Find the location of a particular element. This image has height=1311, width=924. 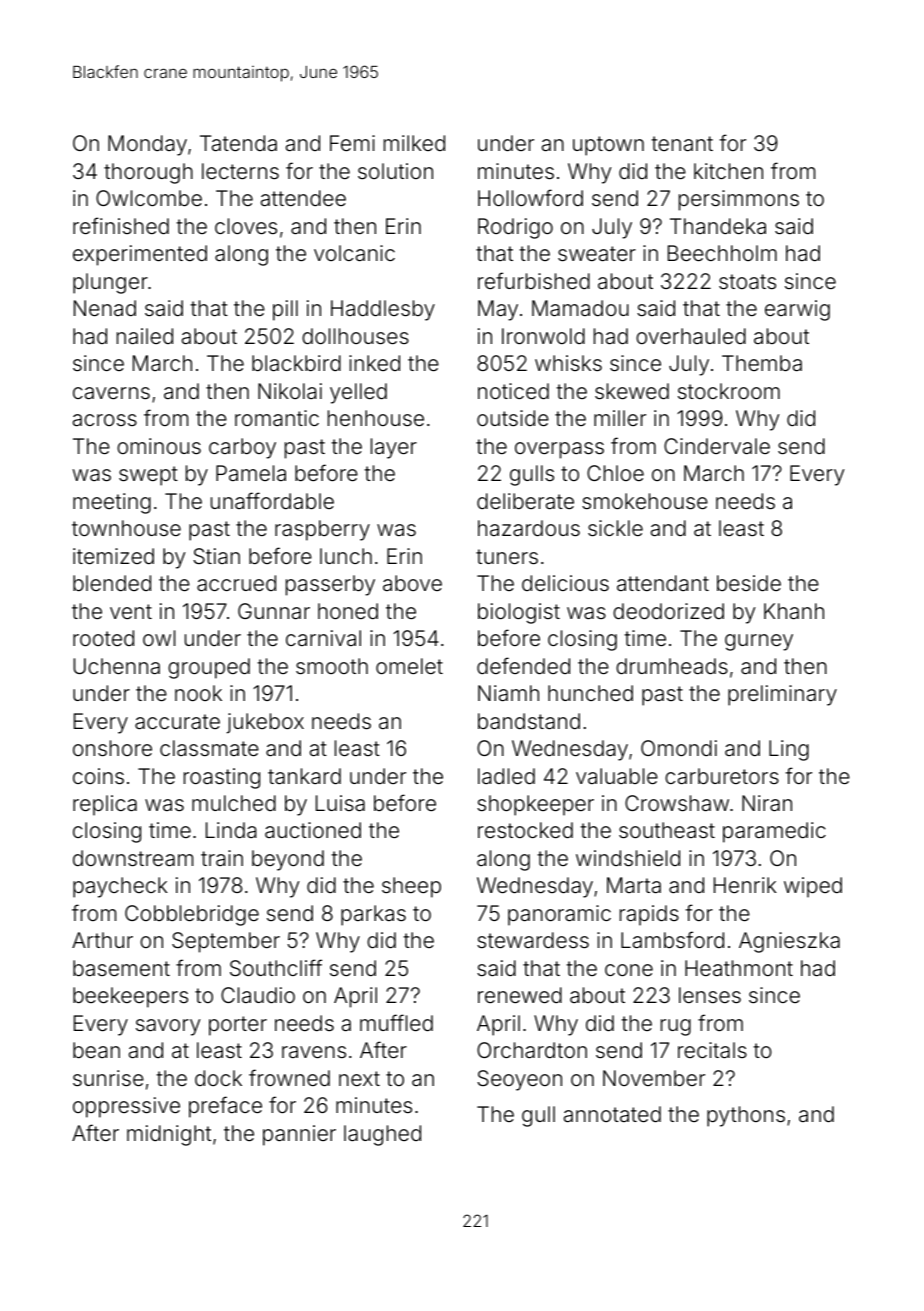

Femi is located at coordinates (352, 143).
